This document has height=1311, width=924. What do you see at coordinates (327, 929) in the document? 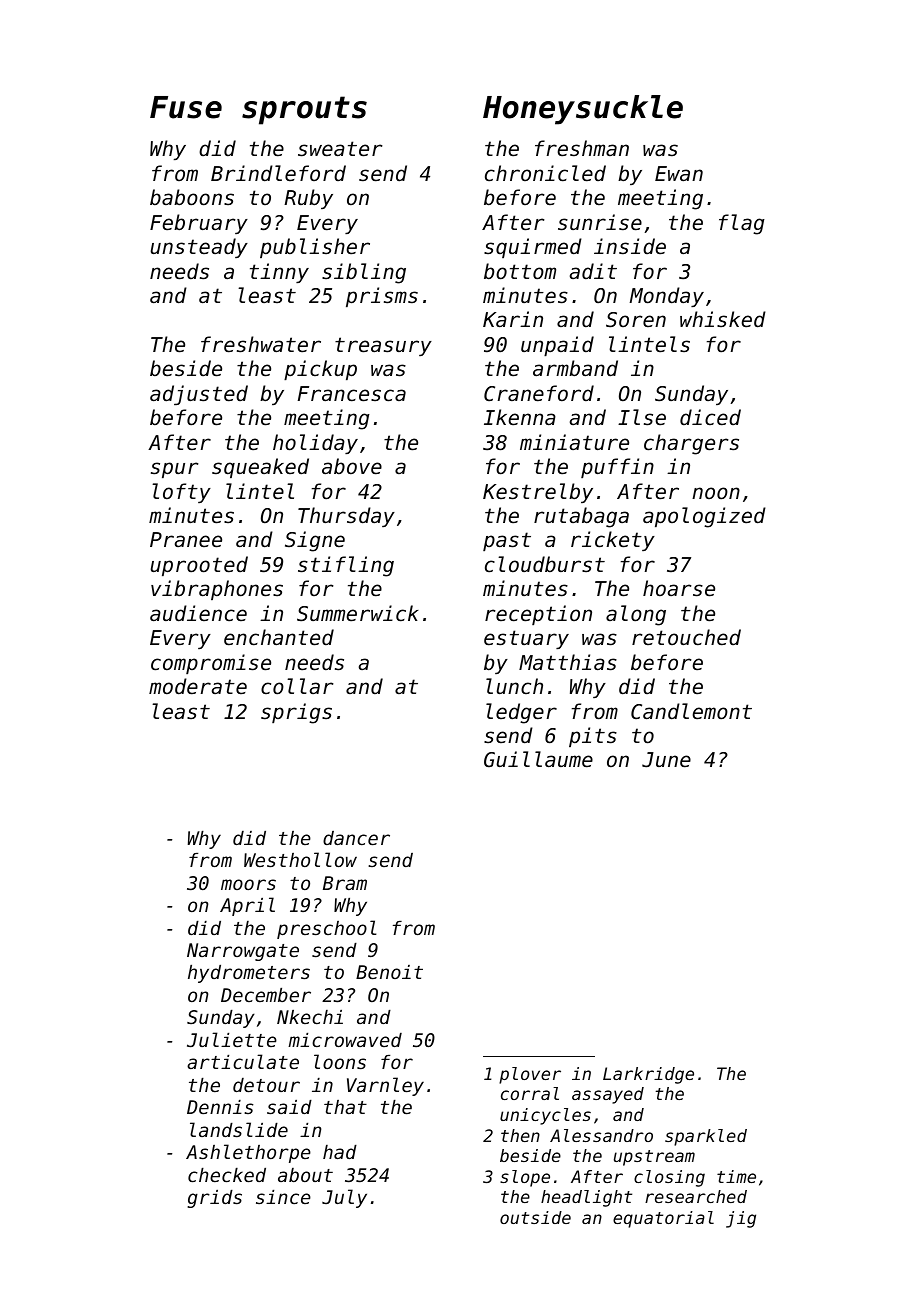
I see `preschool` at bounding box center [327, 929].
